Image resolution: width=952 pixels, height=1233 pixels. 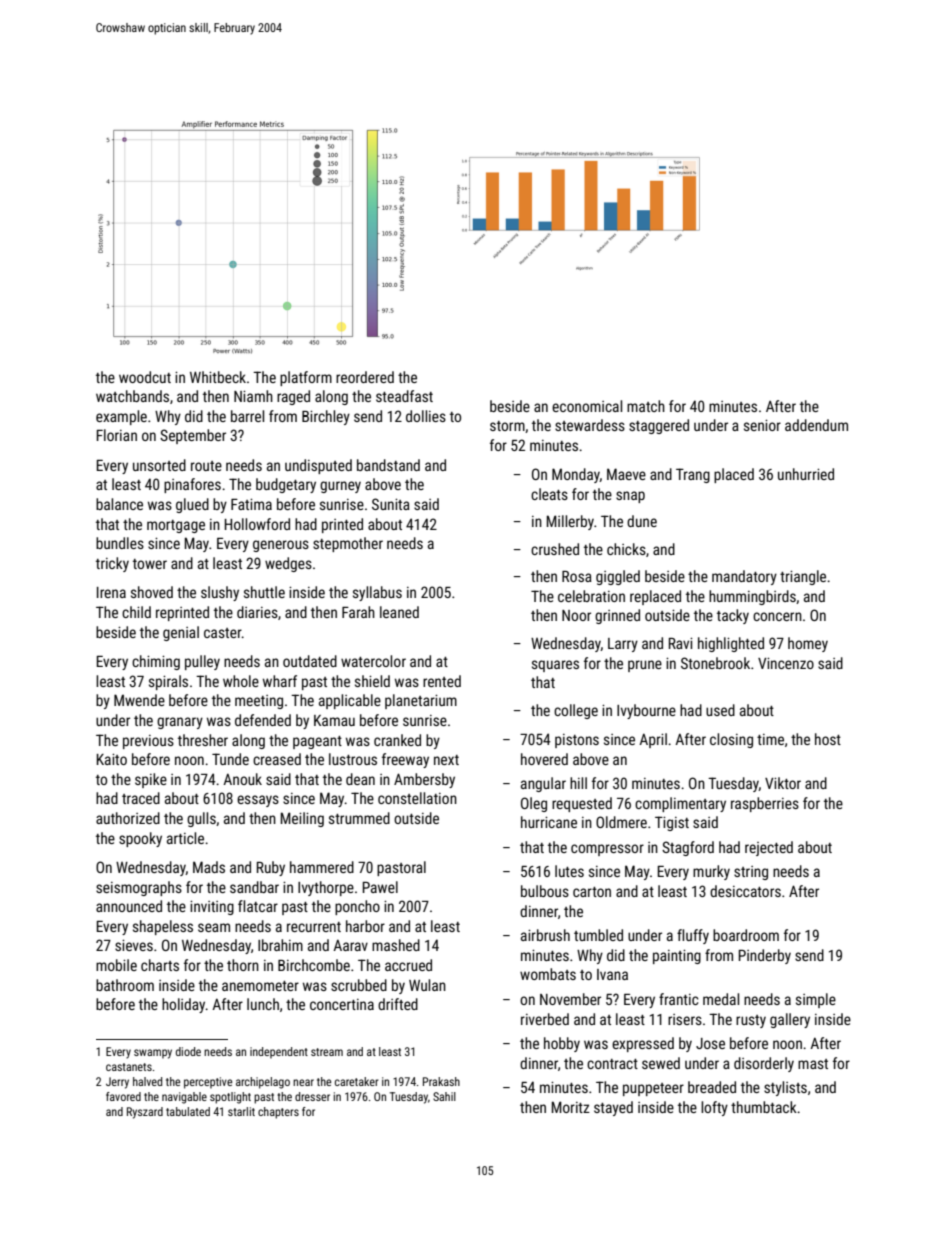 What do you see at coordinates (769, 848) in the screenshot?
I see `rejected` at bounding box center [769, 848].
